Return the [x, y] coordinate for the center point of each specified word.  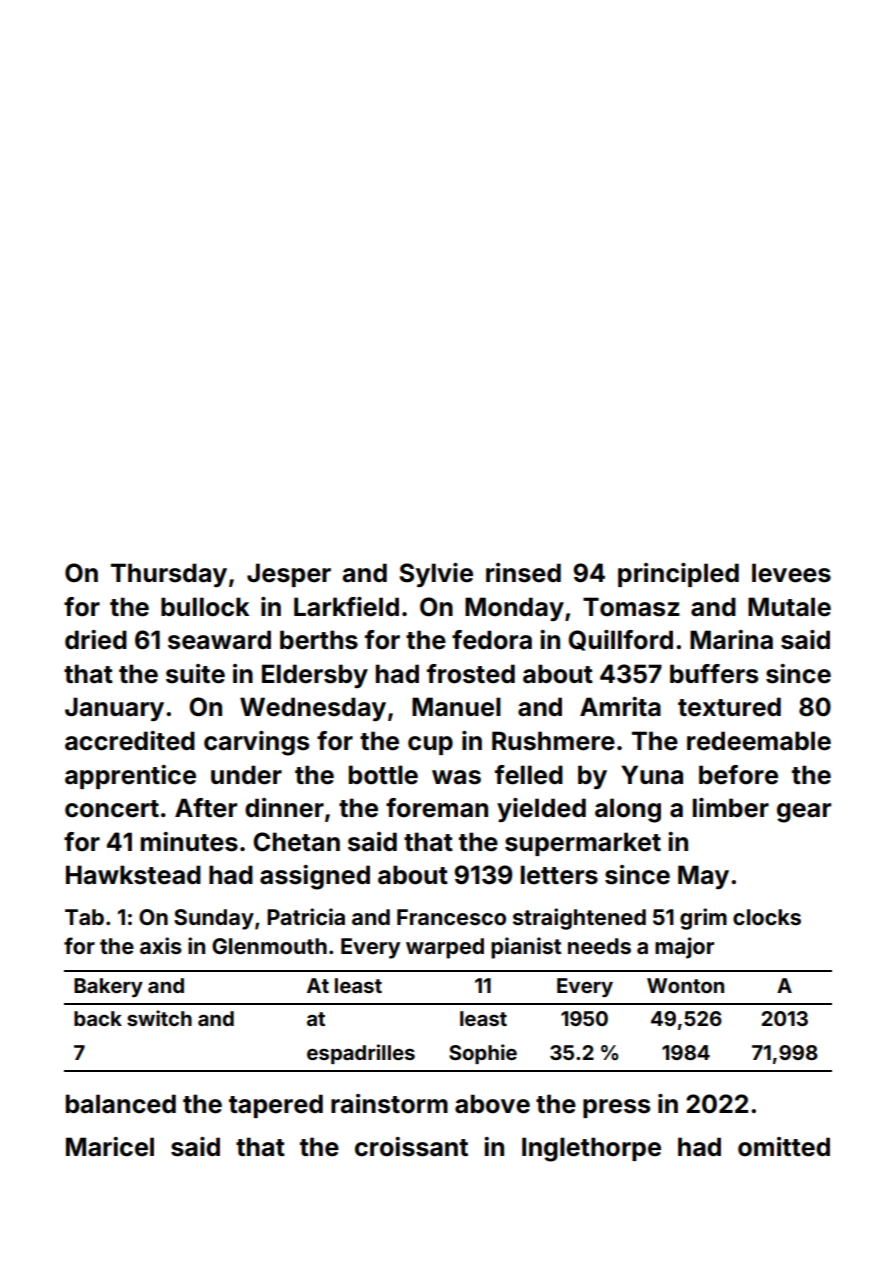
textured [729, 707]
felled [529, 775]
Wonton [685, 985]
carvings [256, 743]
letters [559, 875]
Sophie [483, 1054]
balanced [121, 1104]
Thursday [169, 575]
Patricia [306, 916]
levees [791, 573]
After [206, 808]
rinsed [523, 573]
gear [804, 813]
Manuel [456, 707]
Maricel [110, 1147]
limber [731, 808]
